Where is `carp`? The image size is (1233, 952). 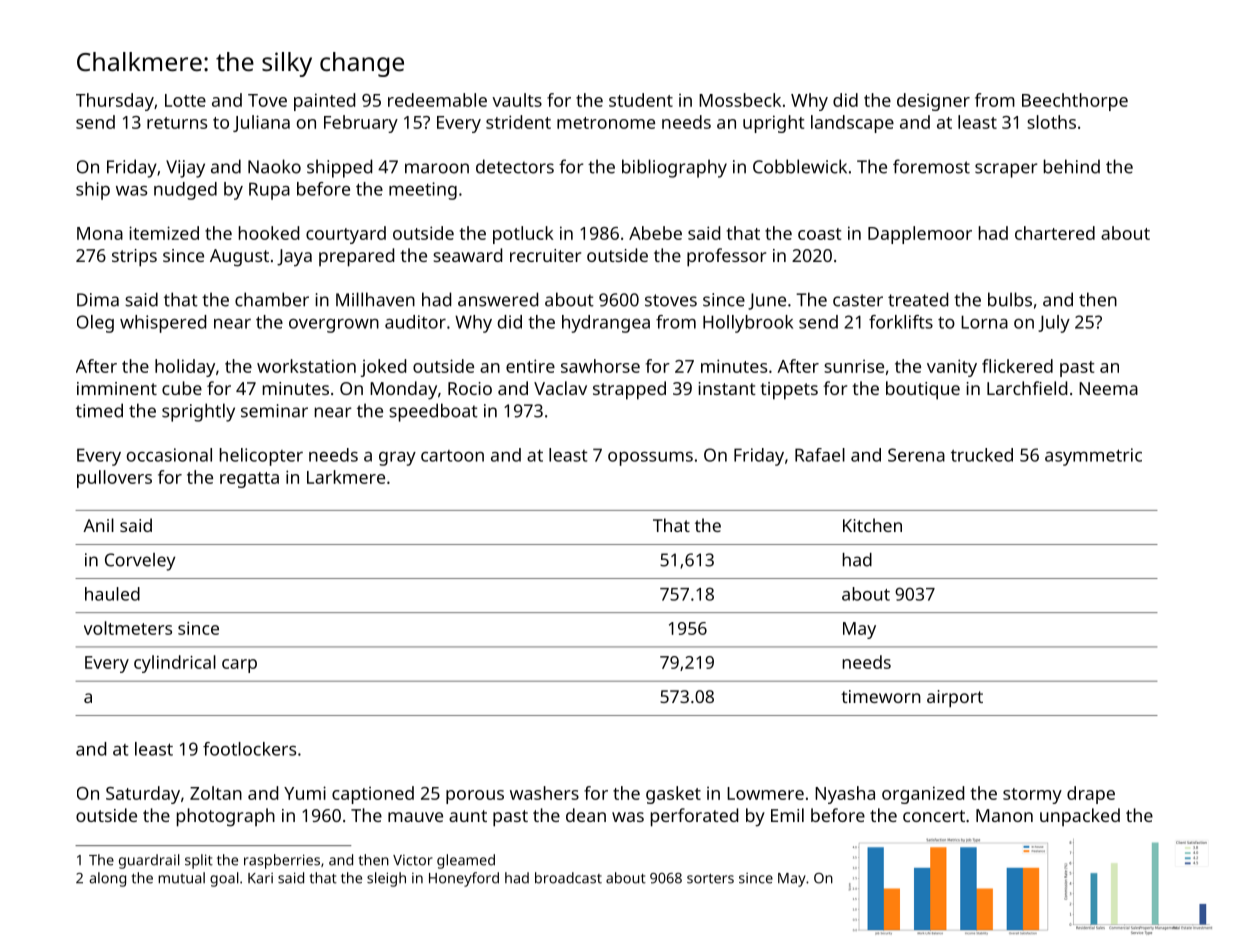
carp is located at coordinates (239, 666).
